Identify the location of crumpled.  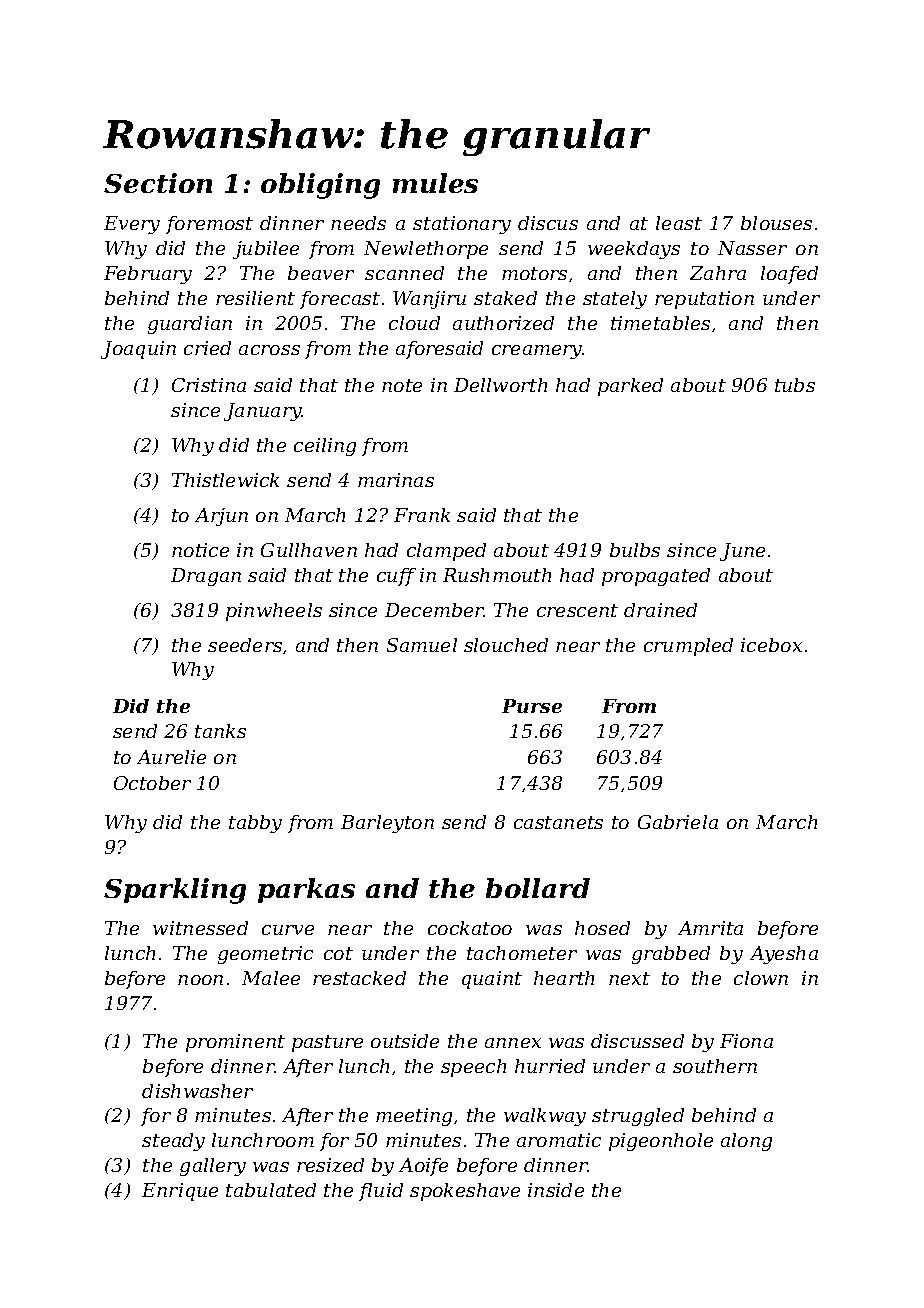
(688, 647).
